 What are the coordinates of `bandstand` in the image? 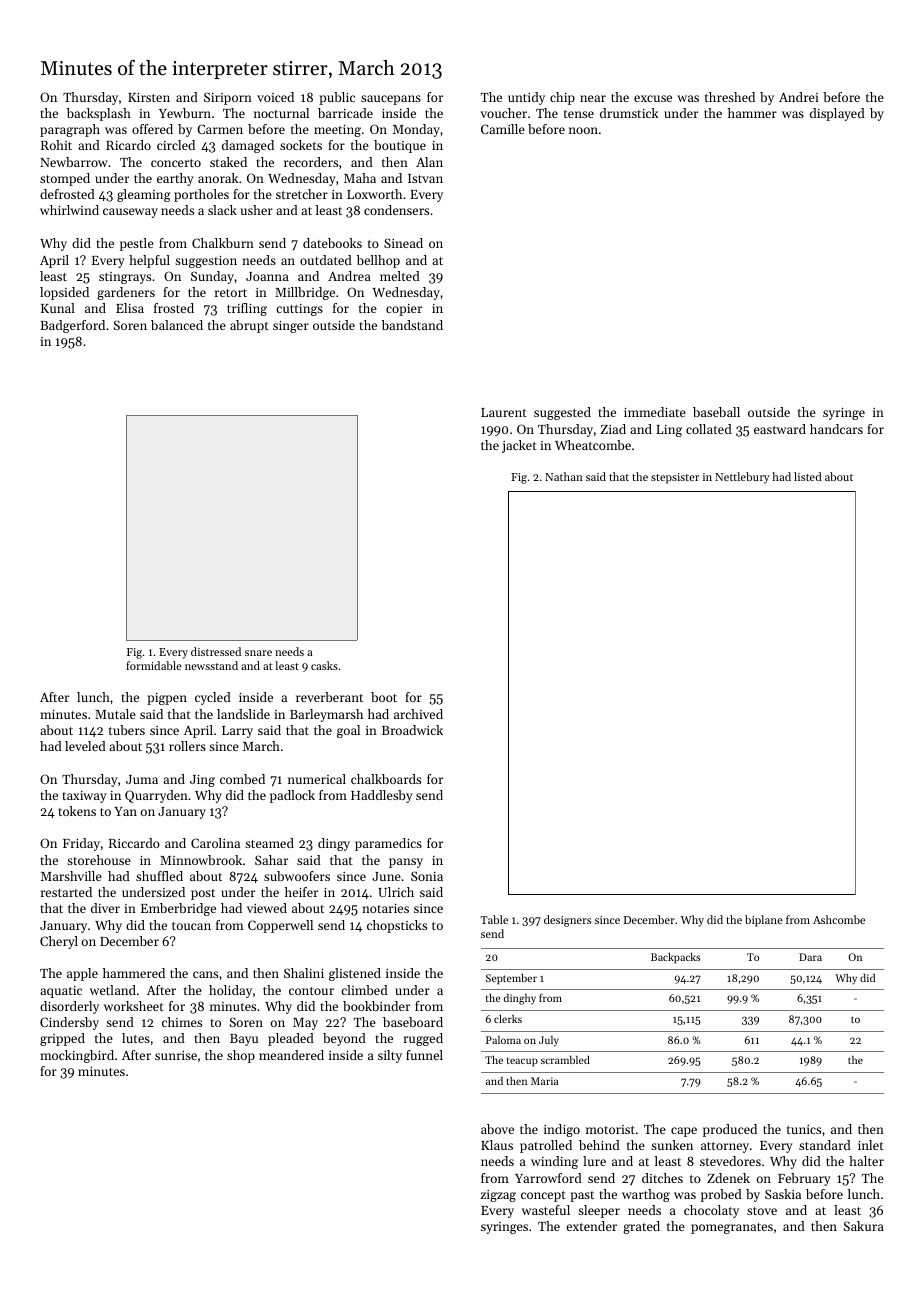 It's located at (412, 325).
